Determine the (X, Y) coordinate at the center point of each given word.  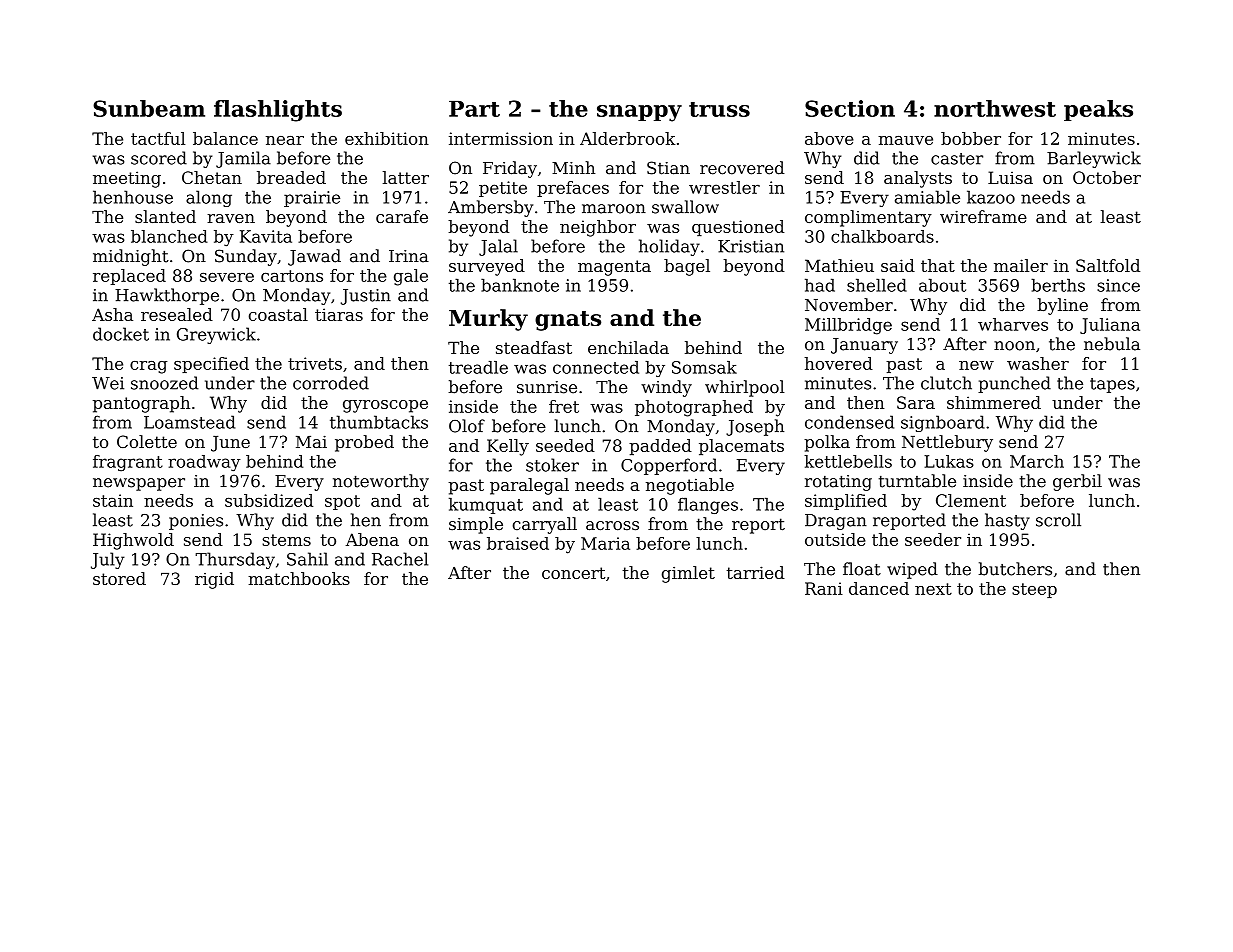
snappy (639, 113)
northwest (995, 108)
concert (573, 573)
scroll (1058, 520)
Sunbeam (149, 108)
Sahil (307, 559)
